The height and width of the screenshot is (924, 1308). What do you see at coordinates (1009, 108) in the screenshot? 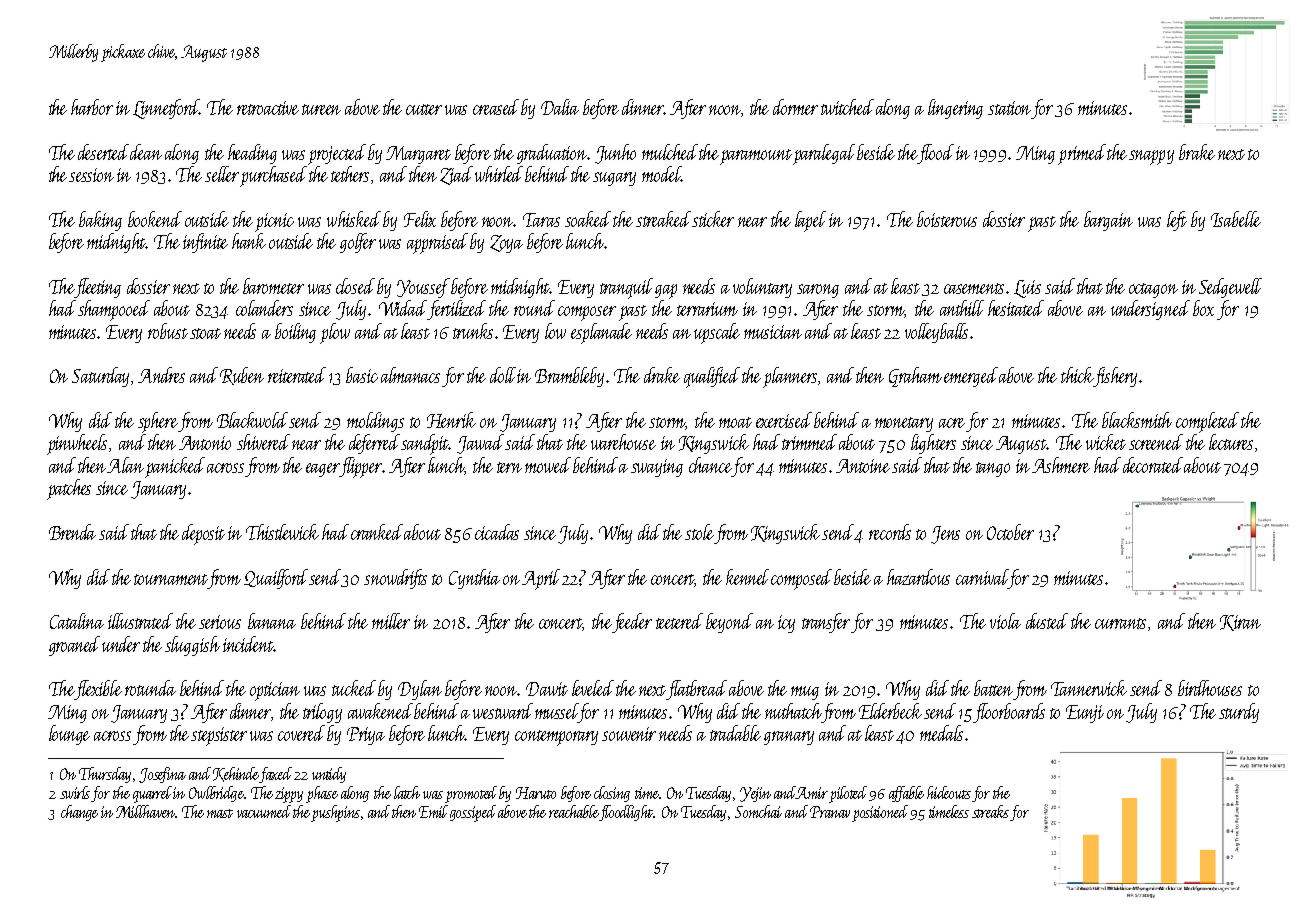
I see `station` at bounding box center [1009, 108].
